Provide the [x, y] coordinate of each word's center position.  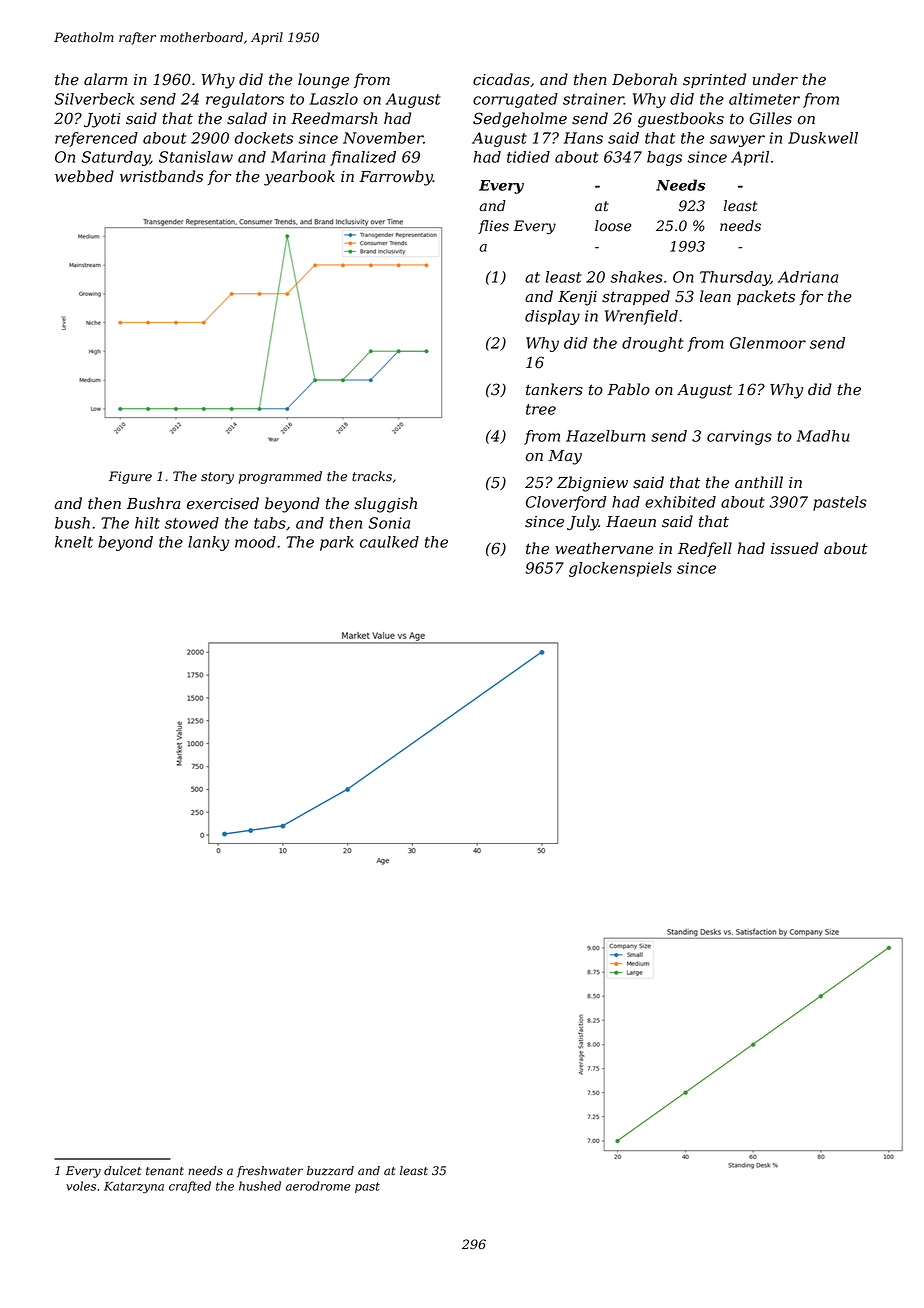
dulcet [122, 1171]
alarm [105, 79]
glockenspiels [620, 569]
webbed [84, 176]
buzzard [330, 1171]
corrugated [515, 100]
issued [794, 548]
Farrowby [396, 178]
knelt [74, 542]
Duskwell [823, 138]
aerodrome [318, 1186]
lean [715, 296]
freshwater [270, 1172]
